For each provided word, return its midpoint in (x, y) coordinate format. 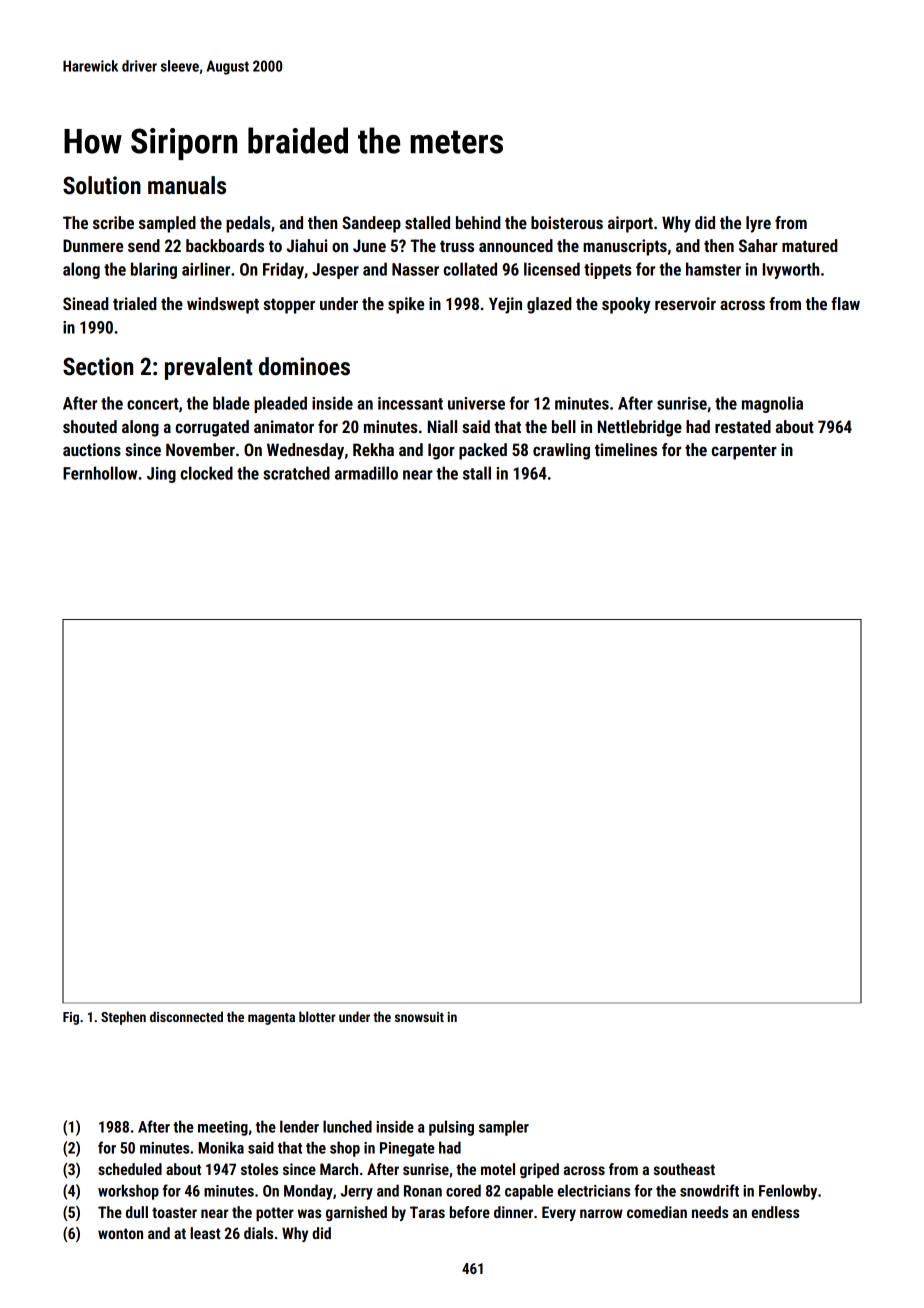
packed (483, 451)
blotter (317, 1016)
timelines (626, 449)
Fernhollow (100, 473)
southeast (684, 1169)
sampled (167, 224)
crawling (561, 451)
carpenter (744, 452)
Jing (161, 475)
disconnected (186, 1016)
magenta (271, 1019)
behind (478, 222)
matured (810, 245)
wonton (120, 1233)
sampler (504, 1128)
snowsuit (419, 1017)
